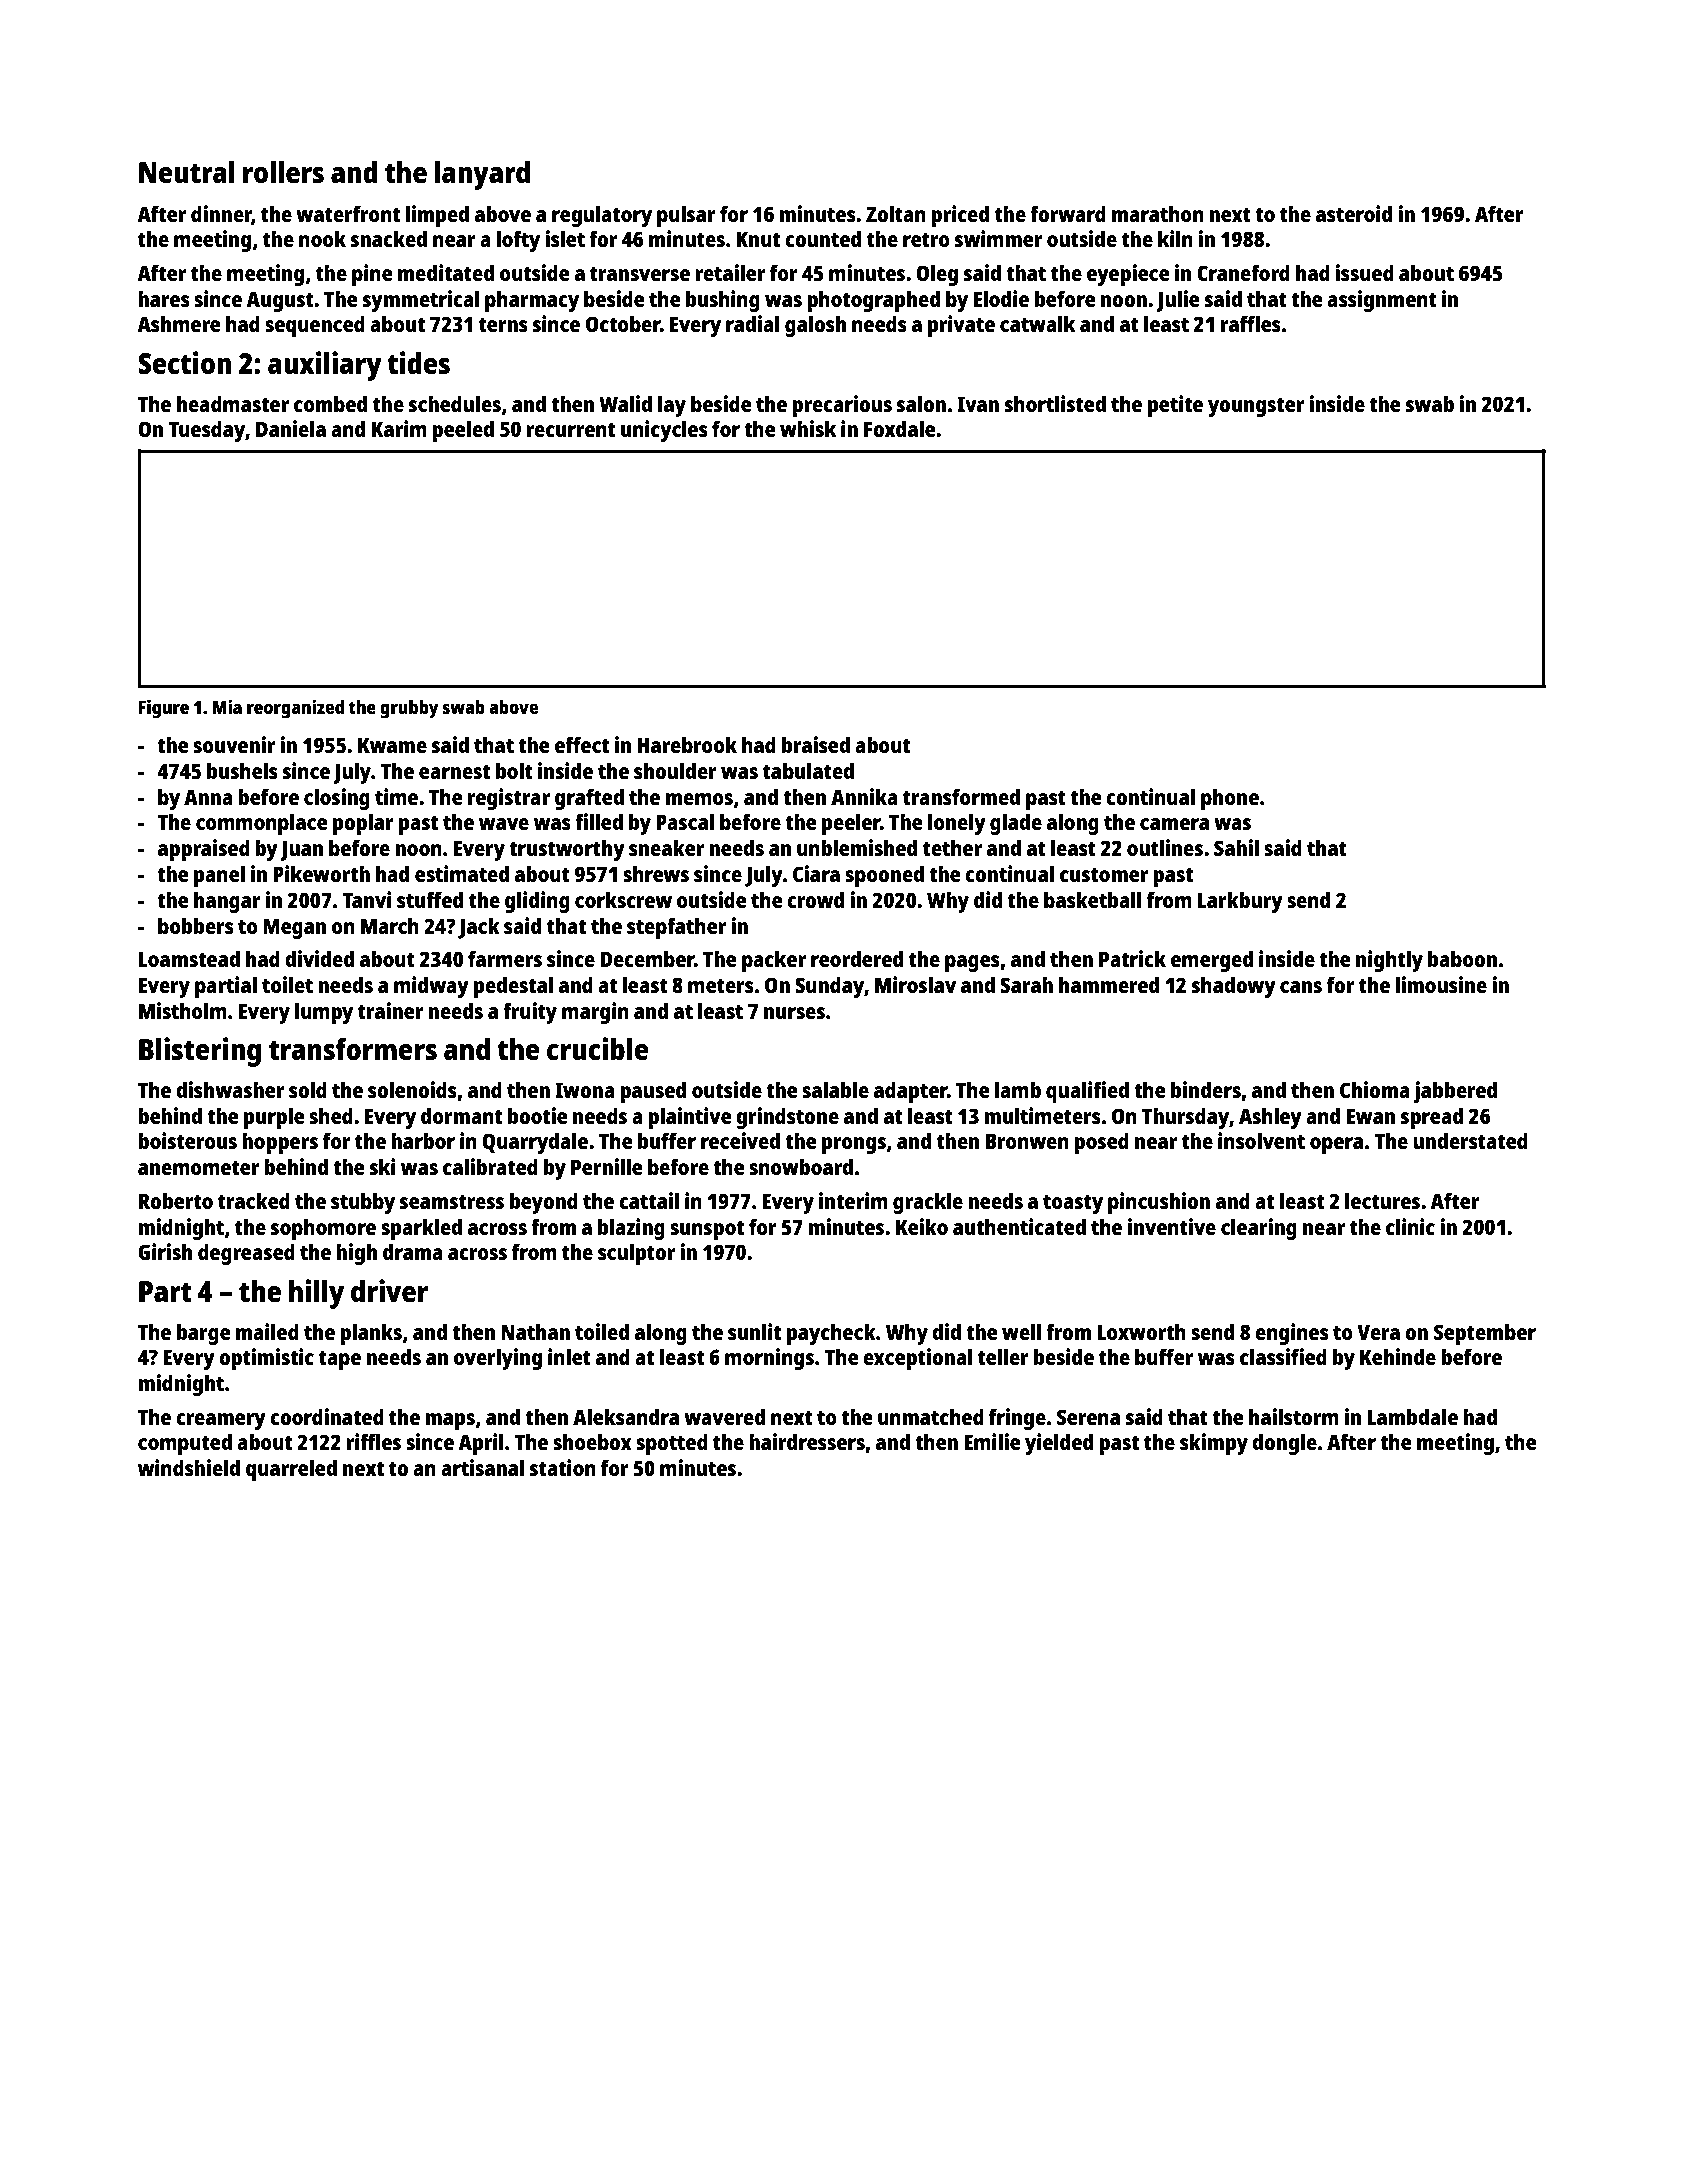 The height and width of the page is (2178, 1683). What do you see at coordinates (873, 301) in the page?
I see `photographed` at bounding box center [873, 301].
